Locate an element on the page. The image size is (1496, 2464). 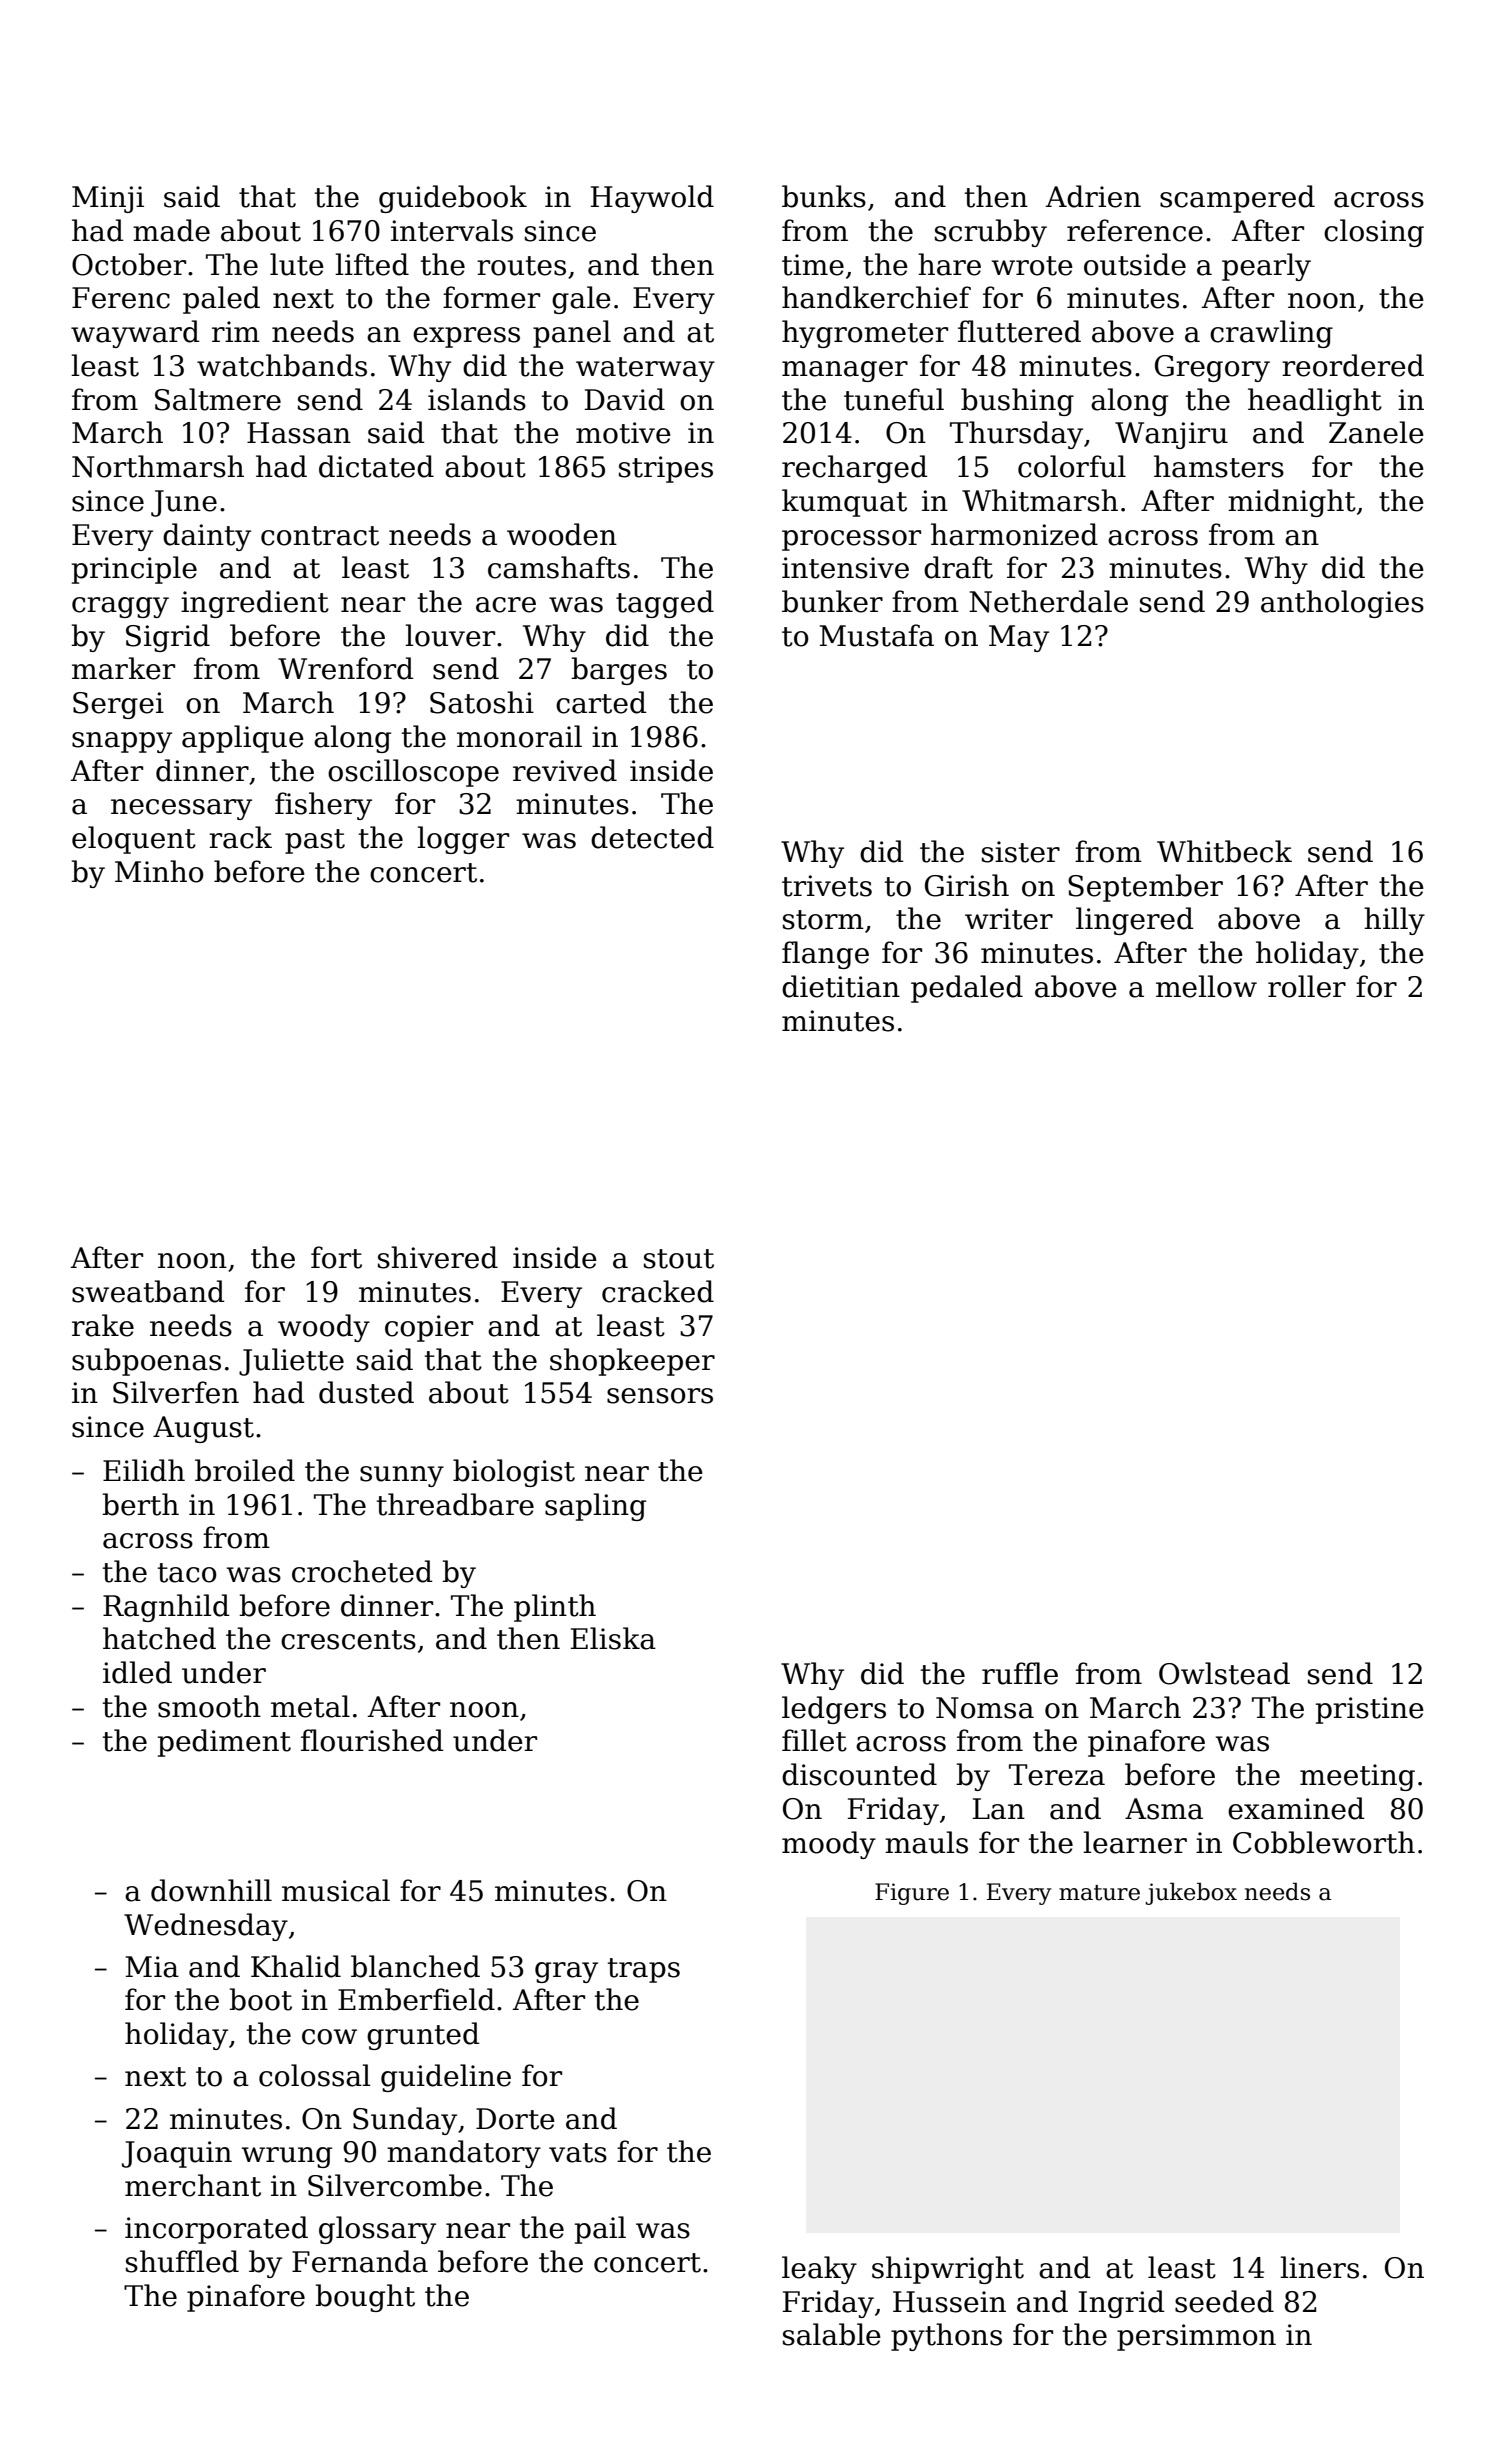
bought is located at coordinates (365, 2298).
